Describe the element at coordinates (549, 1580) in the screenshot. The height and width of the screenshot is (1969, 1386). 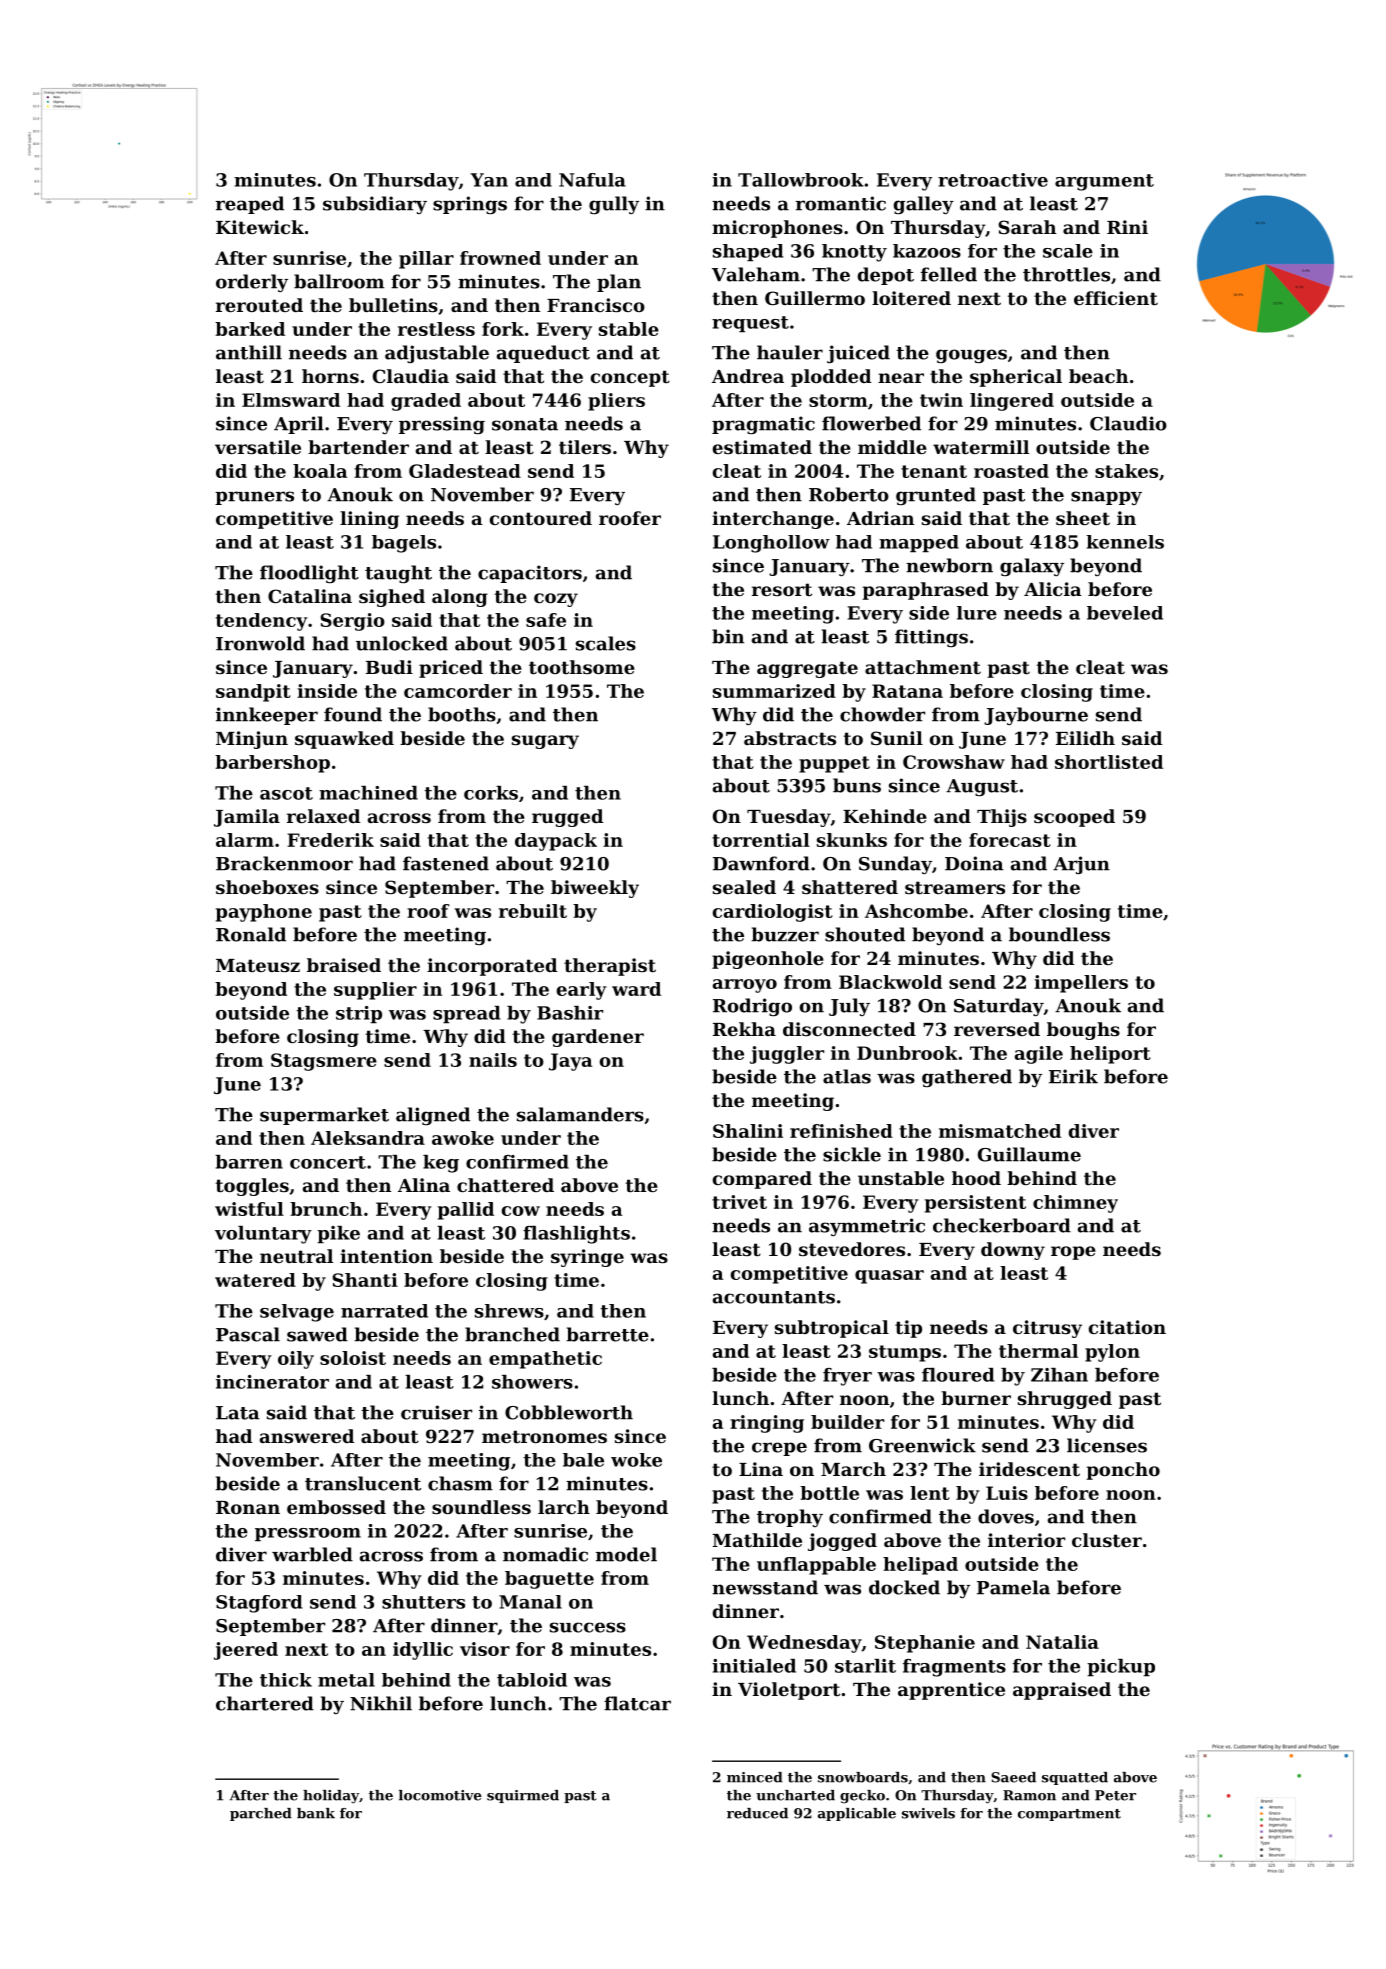
I see `baguette` at that location.
